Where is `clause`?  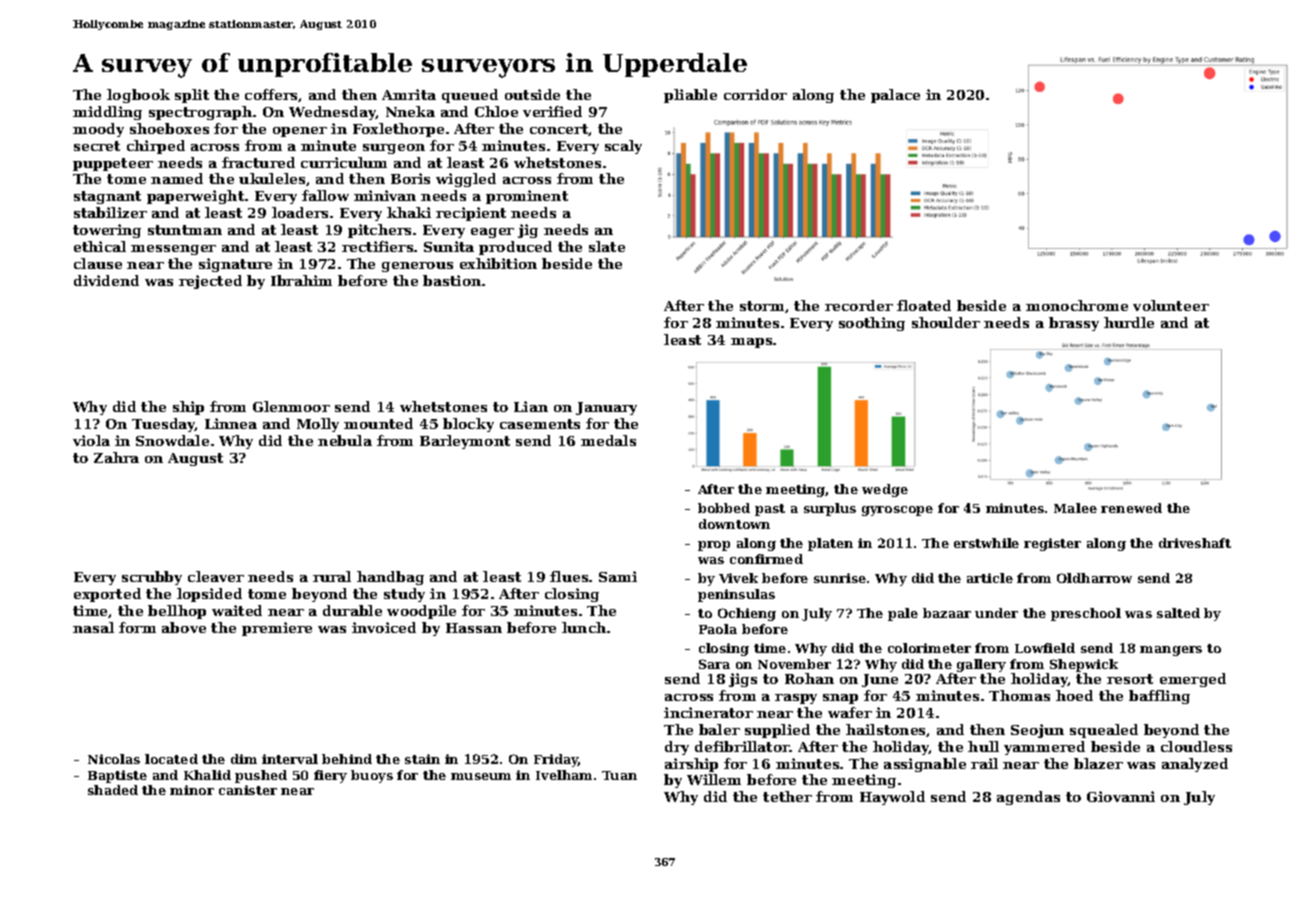 clause is located at coordinates (98, 263).
